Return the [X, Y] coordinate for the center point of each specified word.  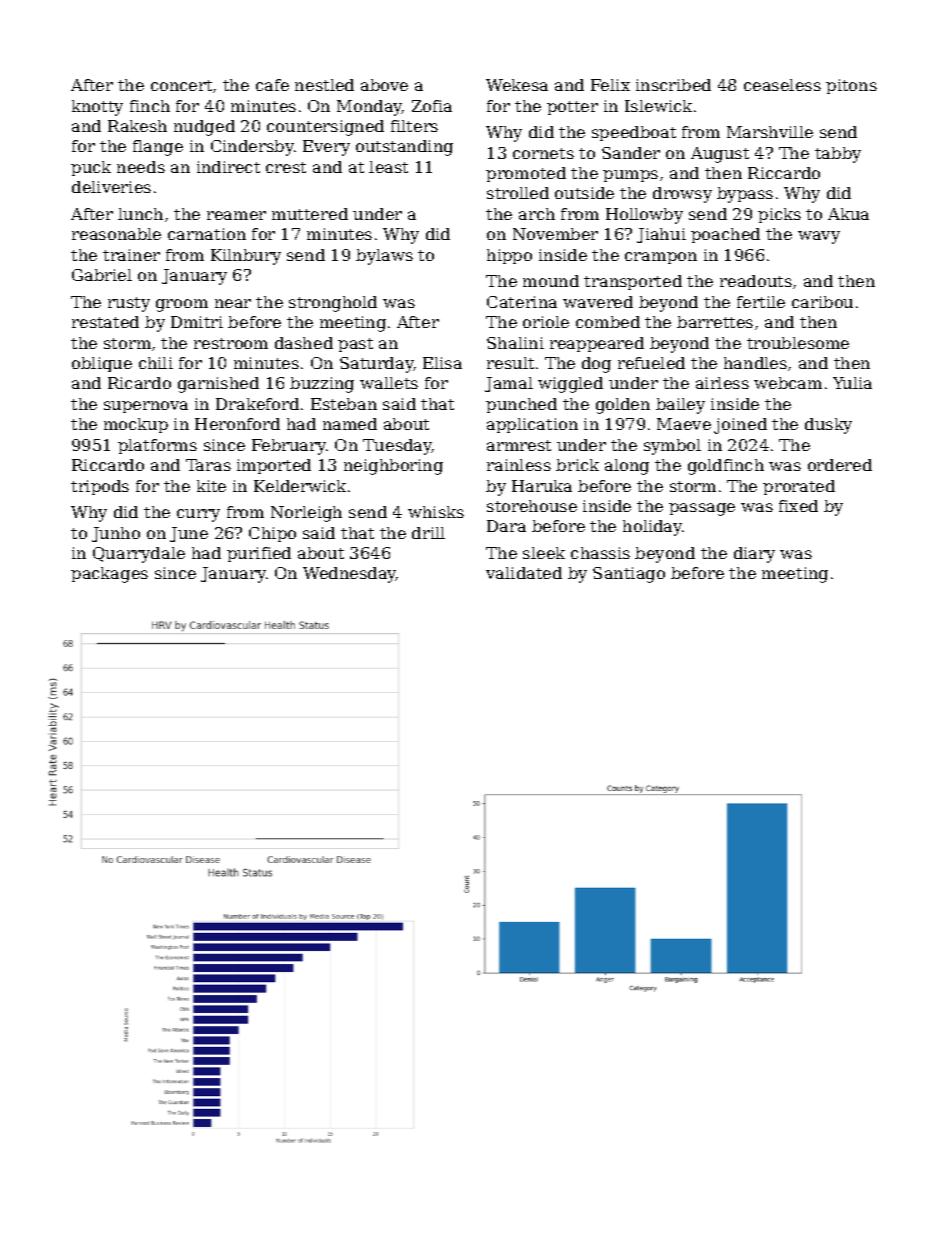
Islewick [658, 106]
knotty [97, 108]
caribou [822, 302]
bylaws [384, 257]
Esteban [344, 404]
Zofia [432, 106]
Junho [116, 534]
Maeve [684, 424]
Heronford [237, 424]
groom [182, 305]
